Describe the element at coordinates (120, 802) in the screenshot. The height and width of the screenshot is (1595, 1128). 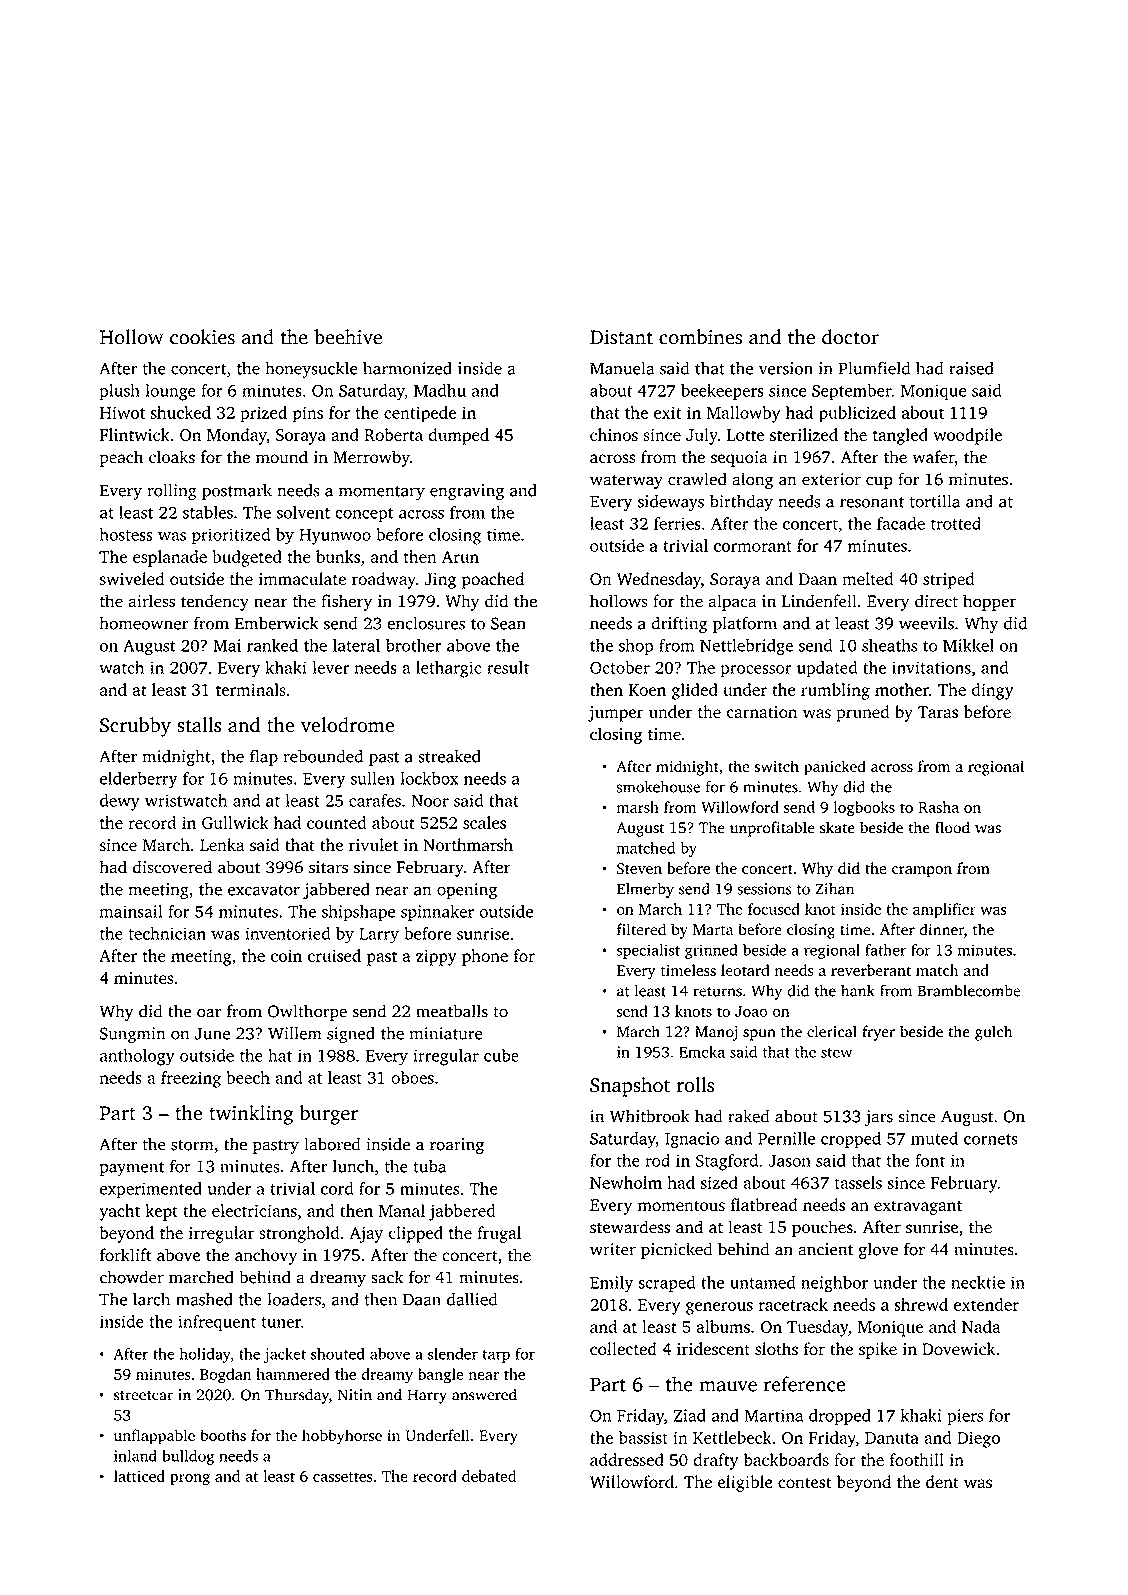
I see `dewy` at that location.
